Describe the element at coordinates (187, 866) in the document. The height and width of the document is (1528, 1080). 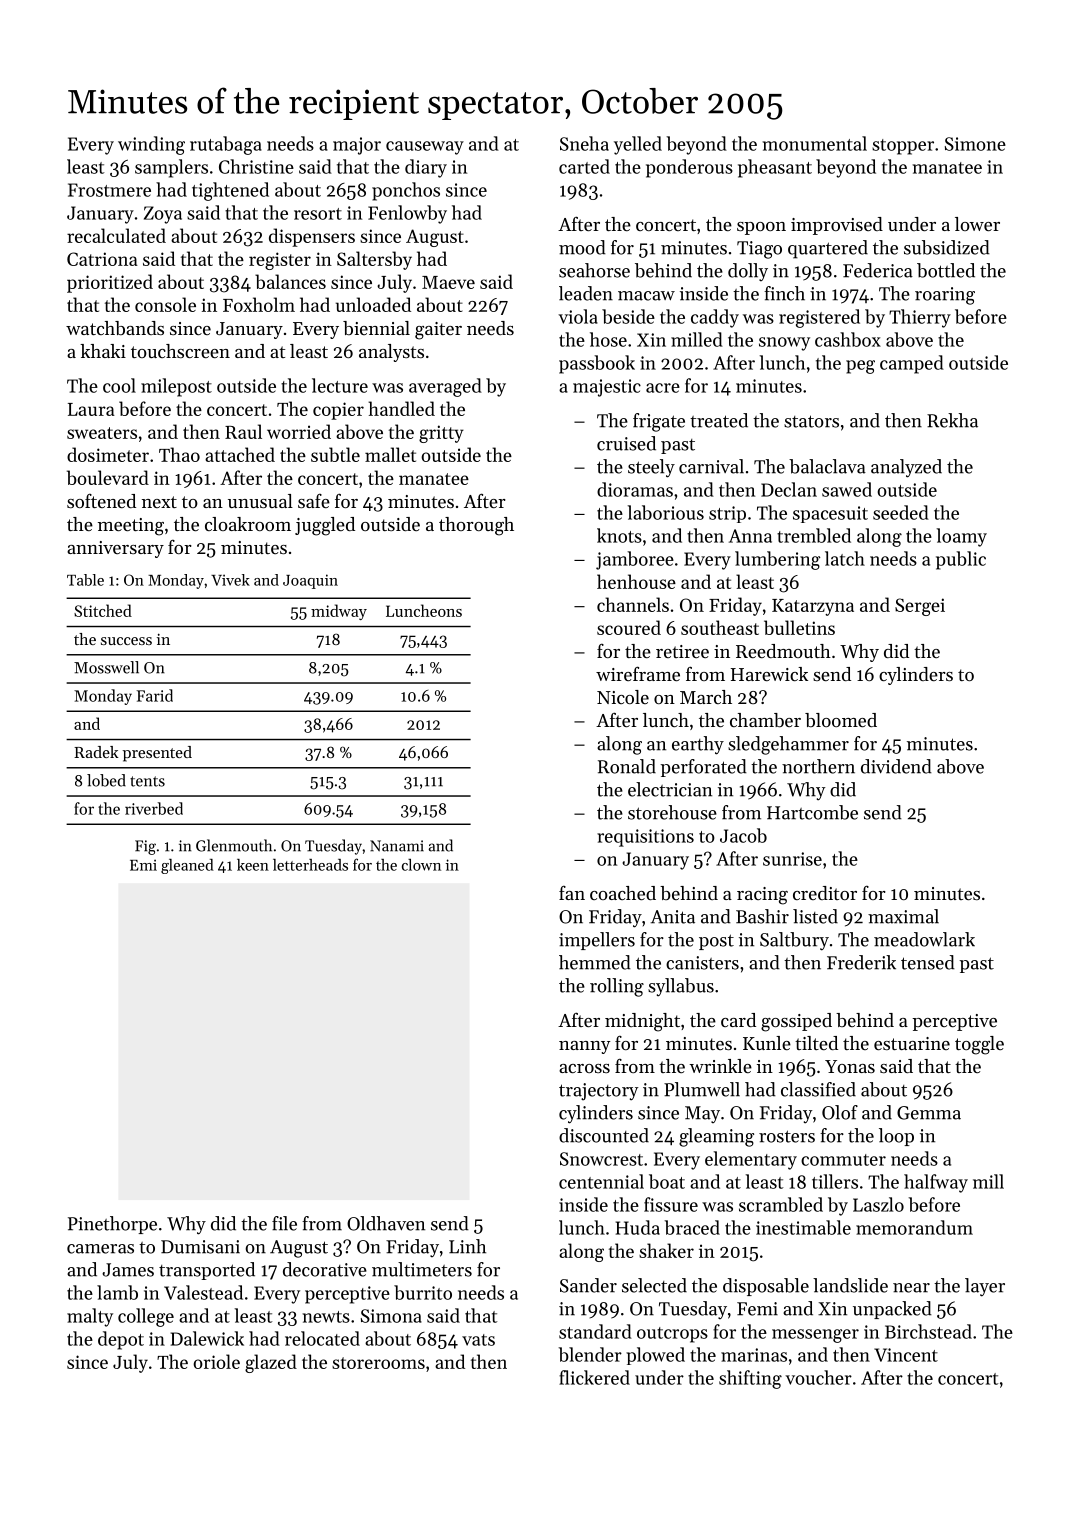
I see `gleaned` at that location.
